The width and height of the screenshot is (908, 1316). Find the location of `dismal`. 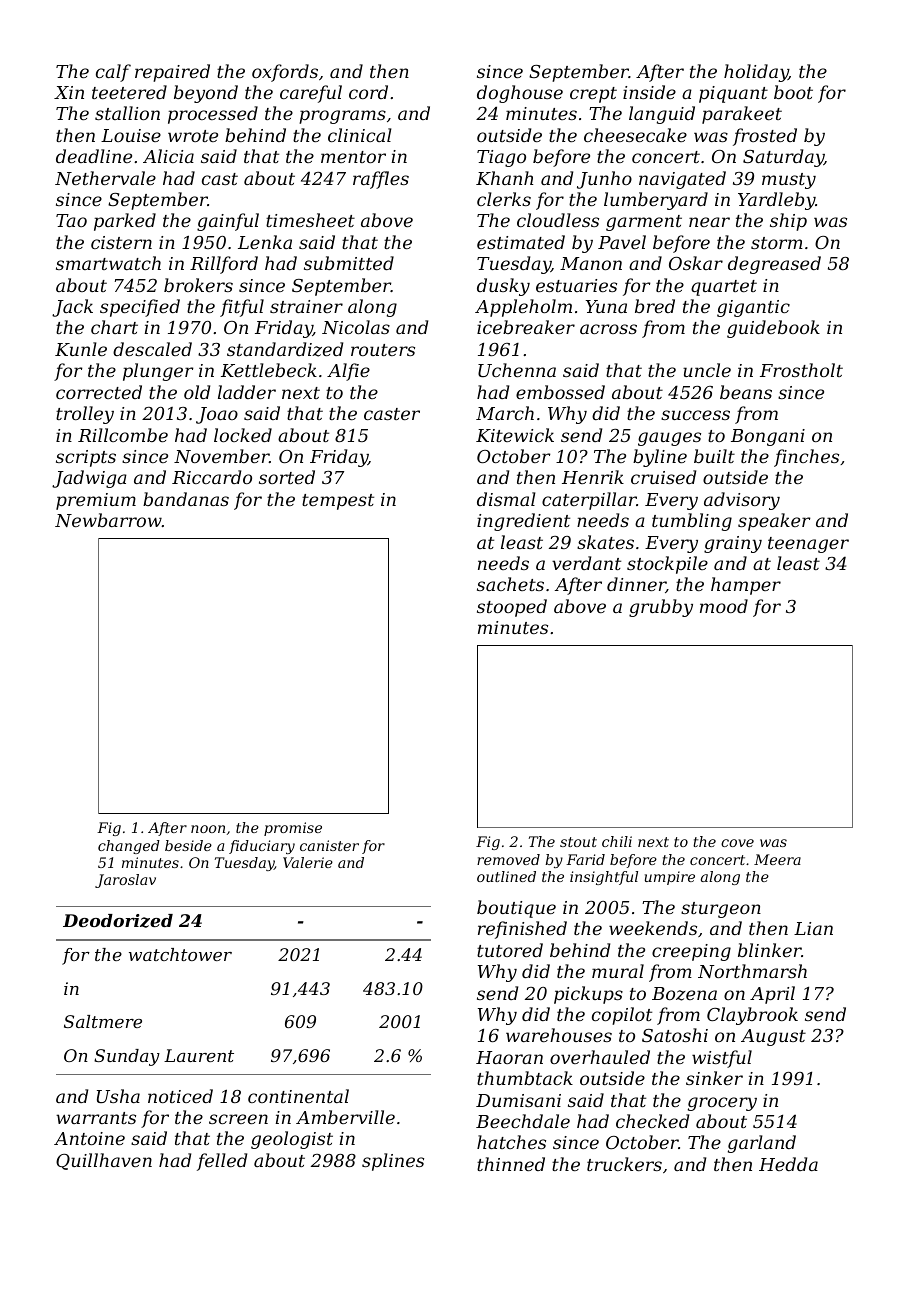

dismal is located at coordinates (506, 499).
